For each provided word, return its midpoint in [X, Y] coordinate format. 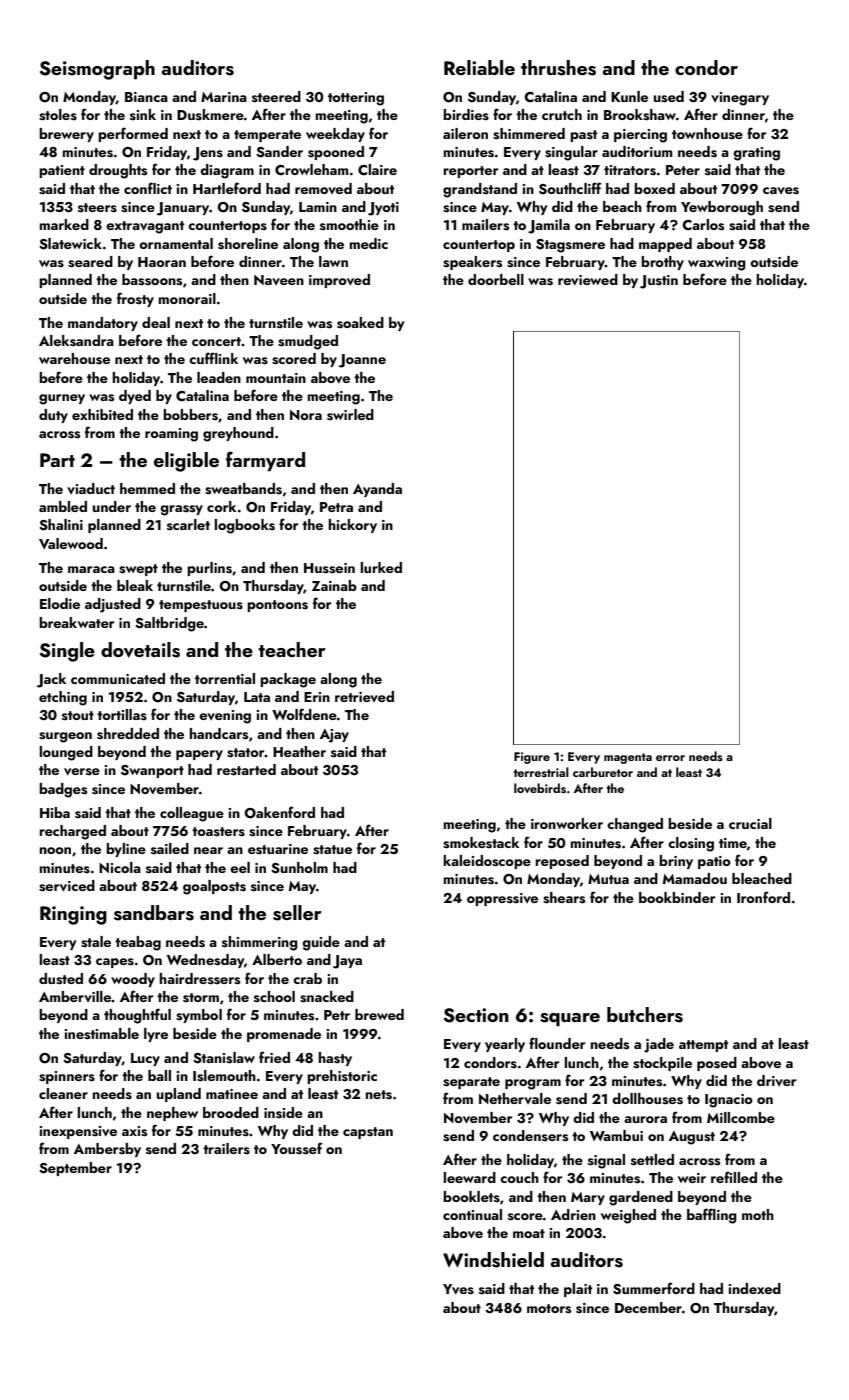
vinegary [740, 99]
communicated [118, 678]
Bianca [146, 97]
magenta [628, 758]
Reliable [479, 67]
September [75, 1169]
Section [476, 1015]
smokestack [481, 843]
